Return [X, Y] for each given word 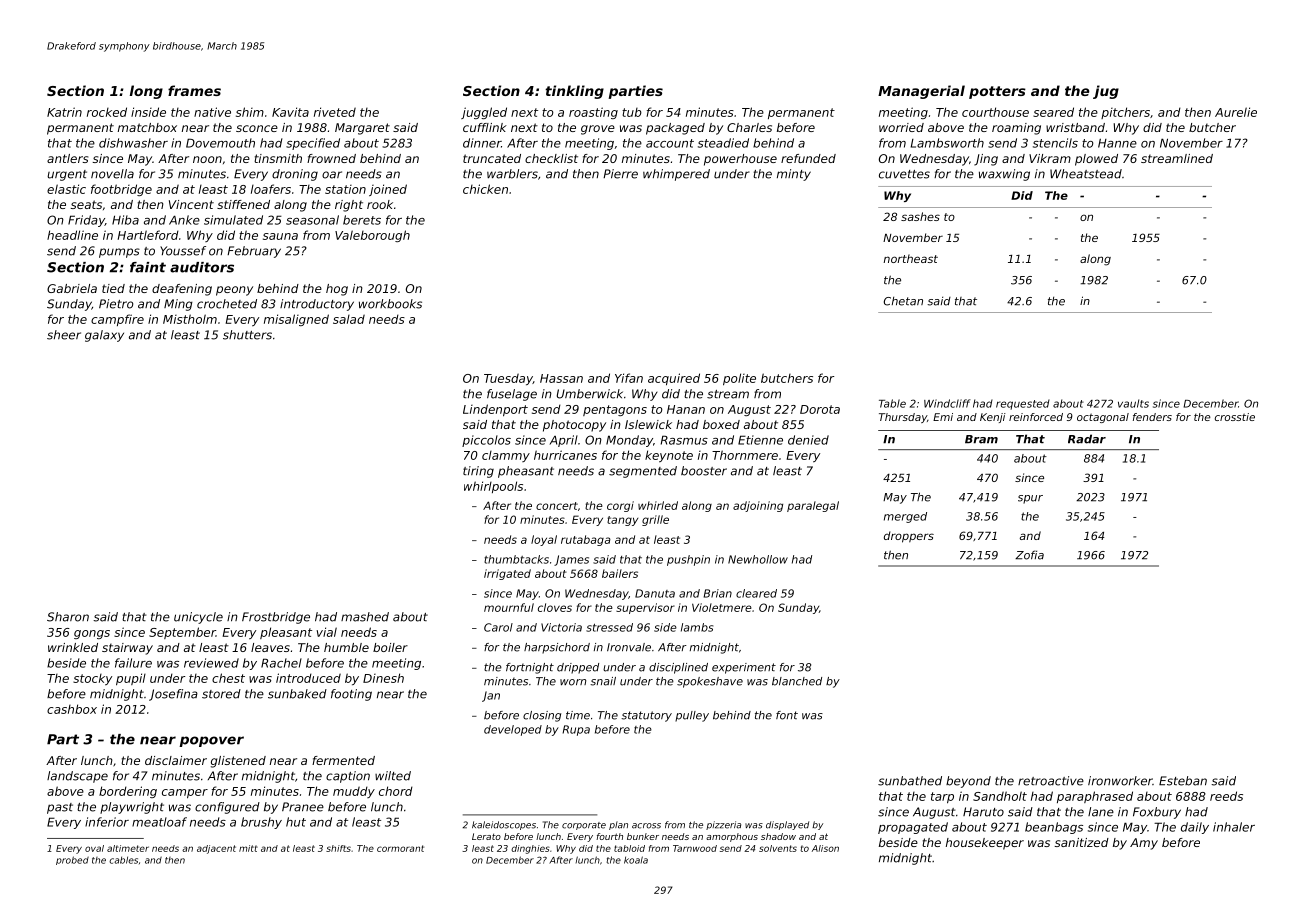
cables [123, 860]
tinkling [574, 92]
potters [997, 92]
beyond [968, 782]
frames [194, 90]
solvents [778, 848]
